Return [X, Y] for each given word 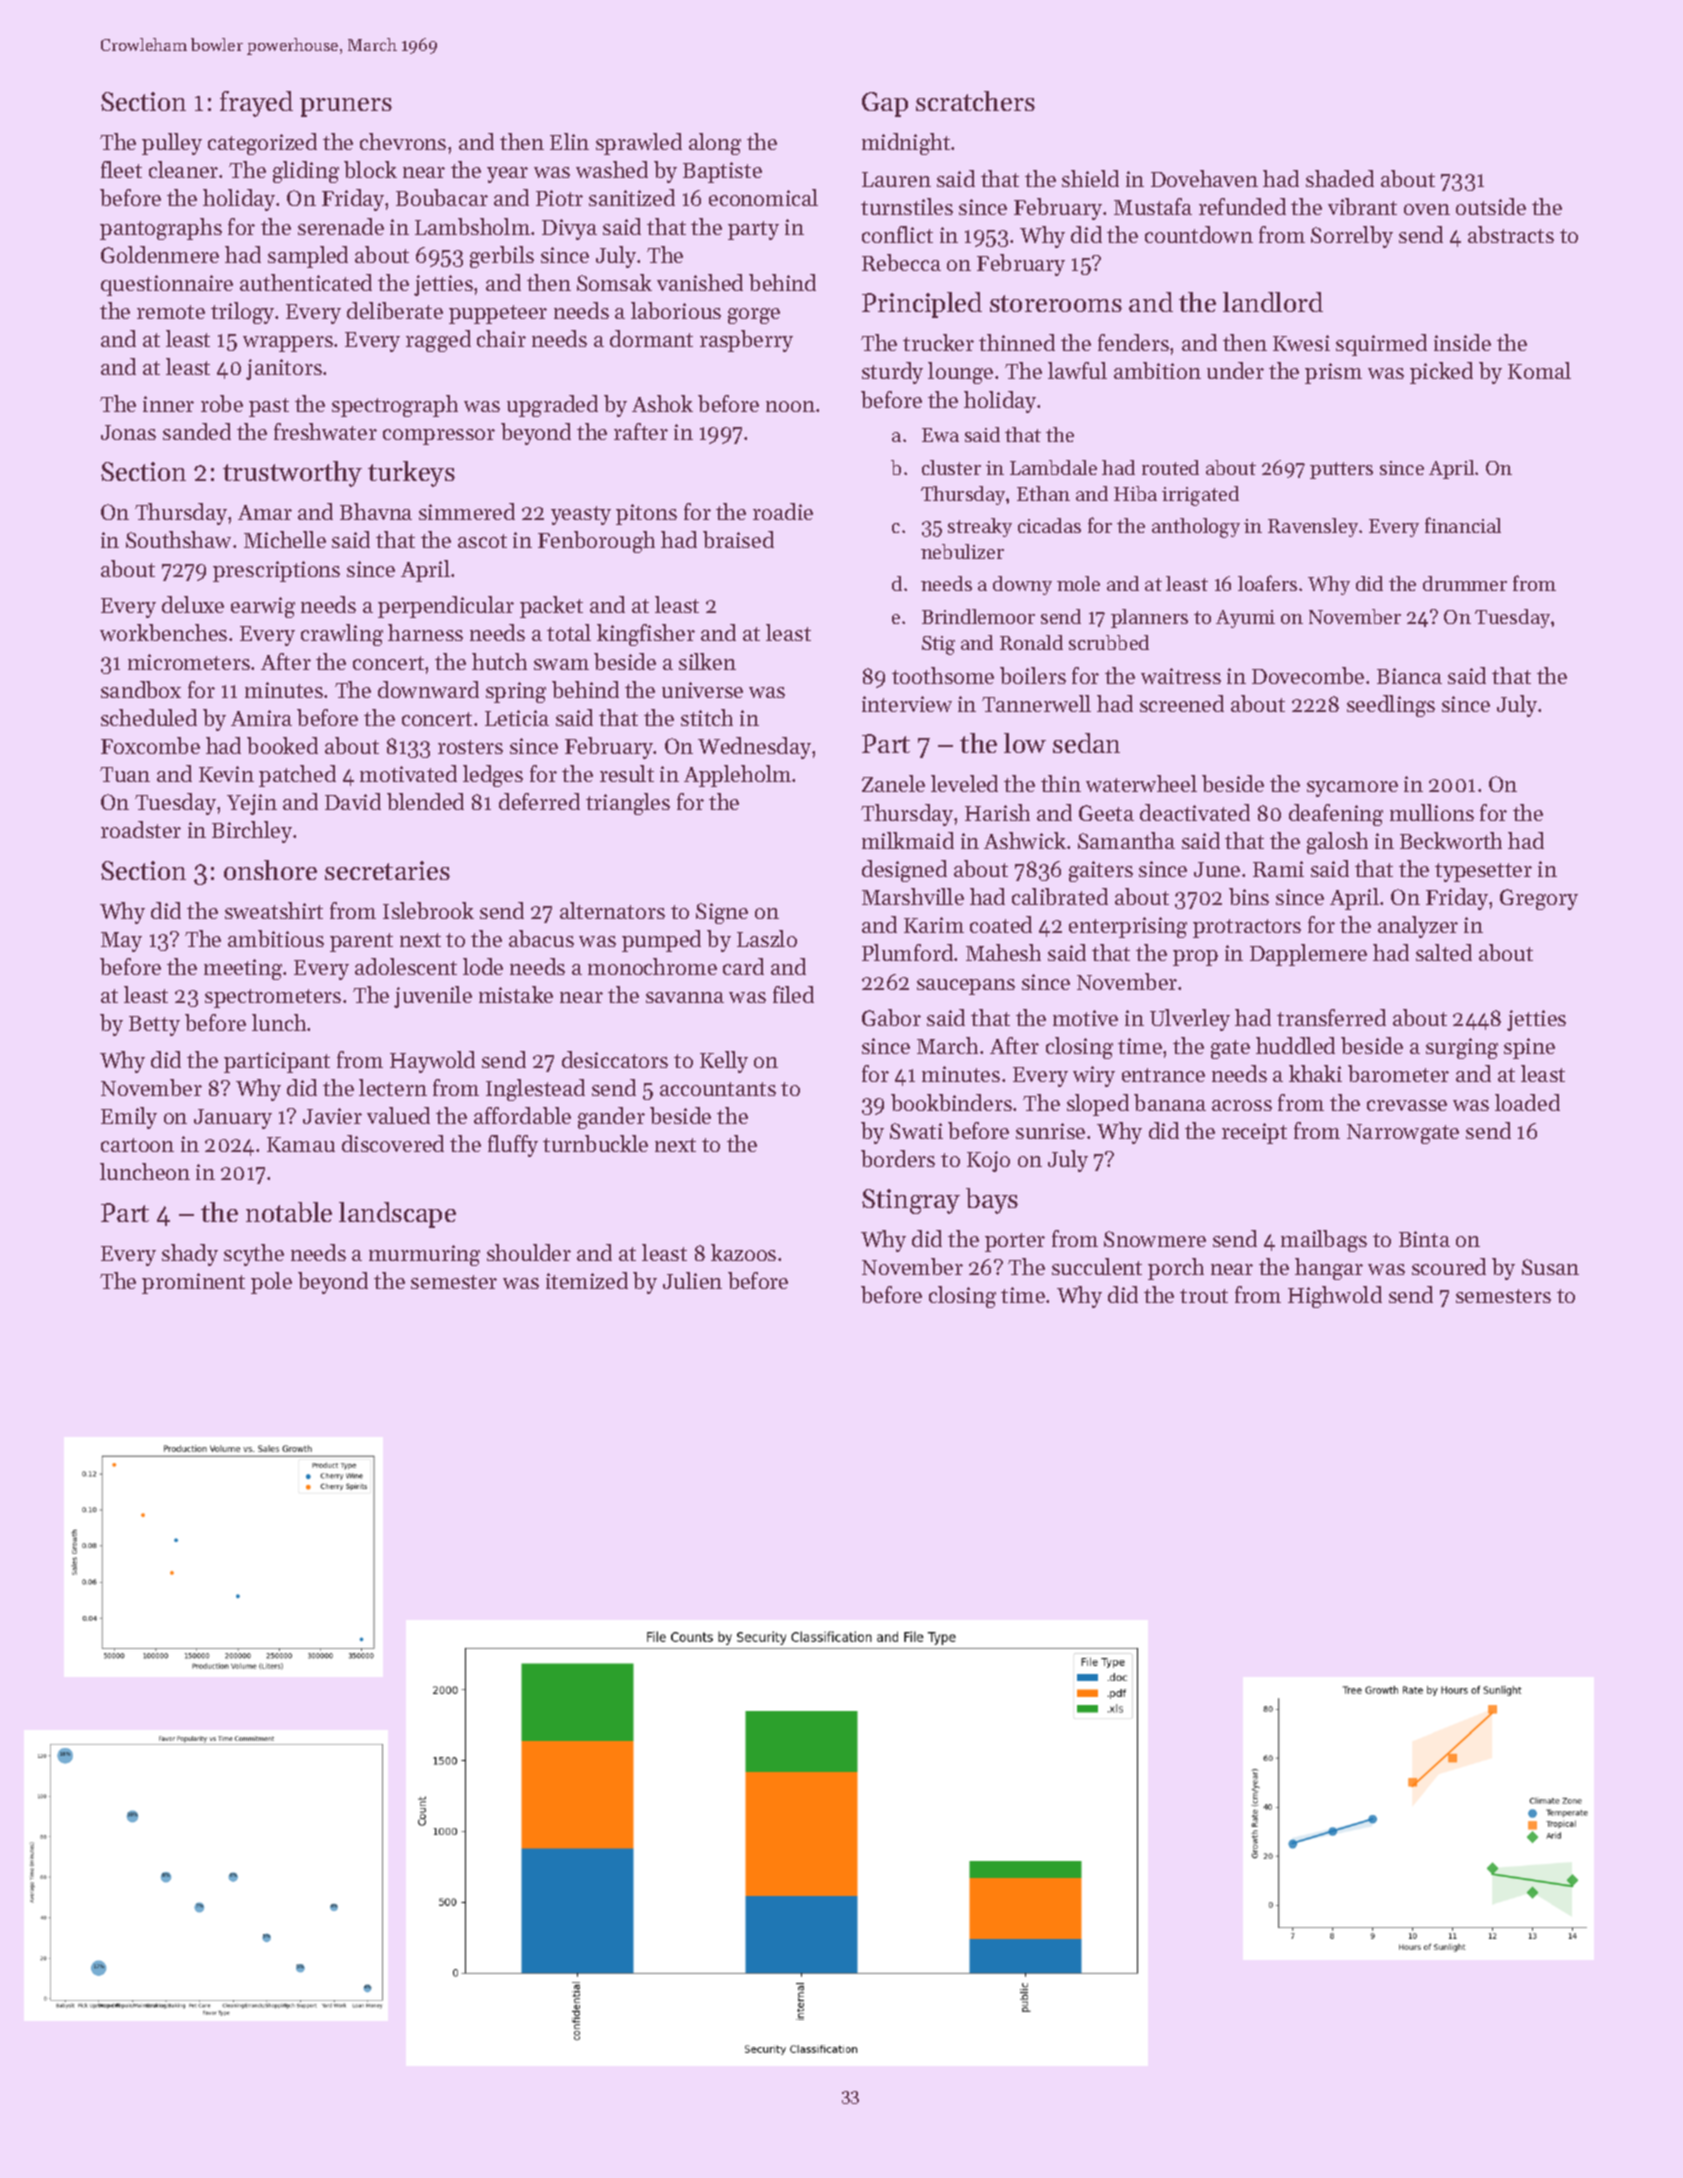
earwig [263, 607]
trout [1204, 1296]
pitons [646, 514]
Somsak [614, 282]
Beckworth [1451, 840]
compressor [439, 437]
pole [271, 1283]
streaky [980, 527]
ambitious [276, 938]
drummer [1465, 583]
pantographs [161, 229]
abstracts [1511, 234]
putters [1341, 470]
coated [1001, 924]
